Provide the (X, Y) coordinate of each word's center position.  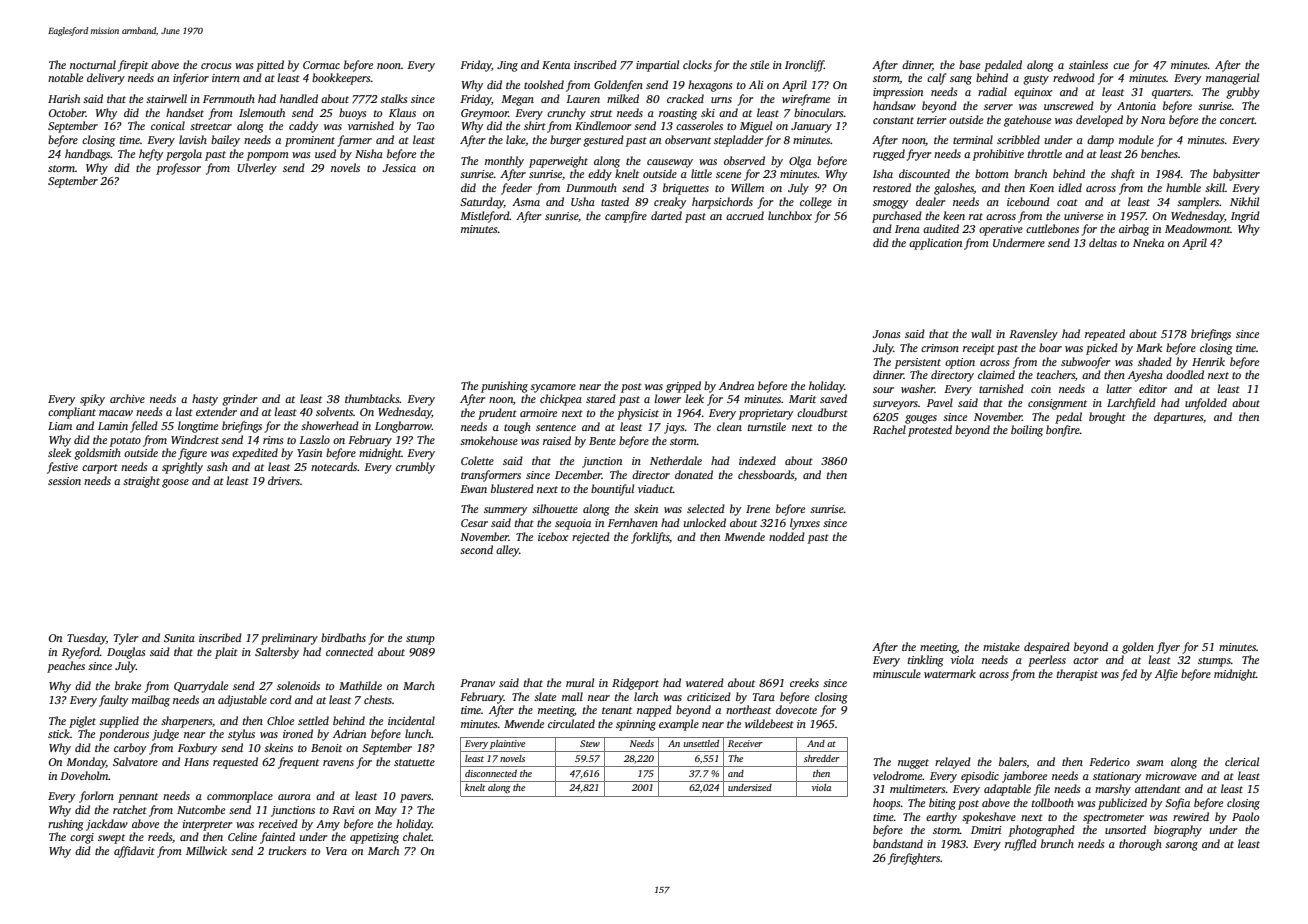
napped (654, 711)
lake (516, 140)
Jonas (886, 334)
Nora (1153, 120)
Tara (764, 697)
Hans (196, 762)
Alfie (1166, 675)
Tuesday (86, 639)
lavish (193, 139)
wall (981, 333)
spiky (92, 400)
